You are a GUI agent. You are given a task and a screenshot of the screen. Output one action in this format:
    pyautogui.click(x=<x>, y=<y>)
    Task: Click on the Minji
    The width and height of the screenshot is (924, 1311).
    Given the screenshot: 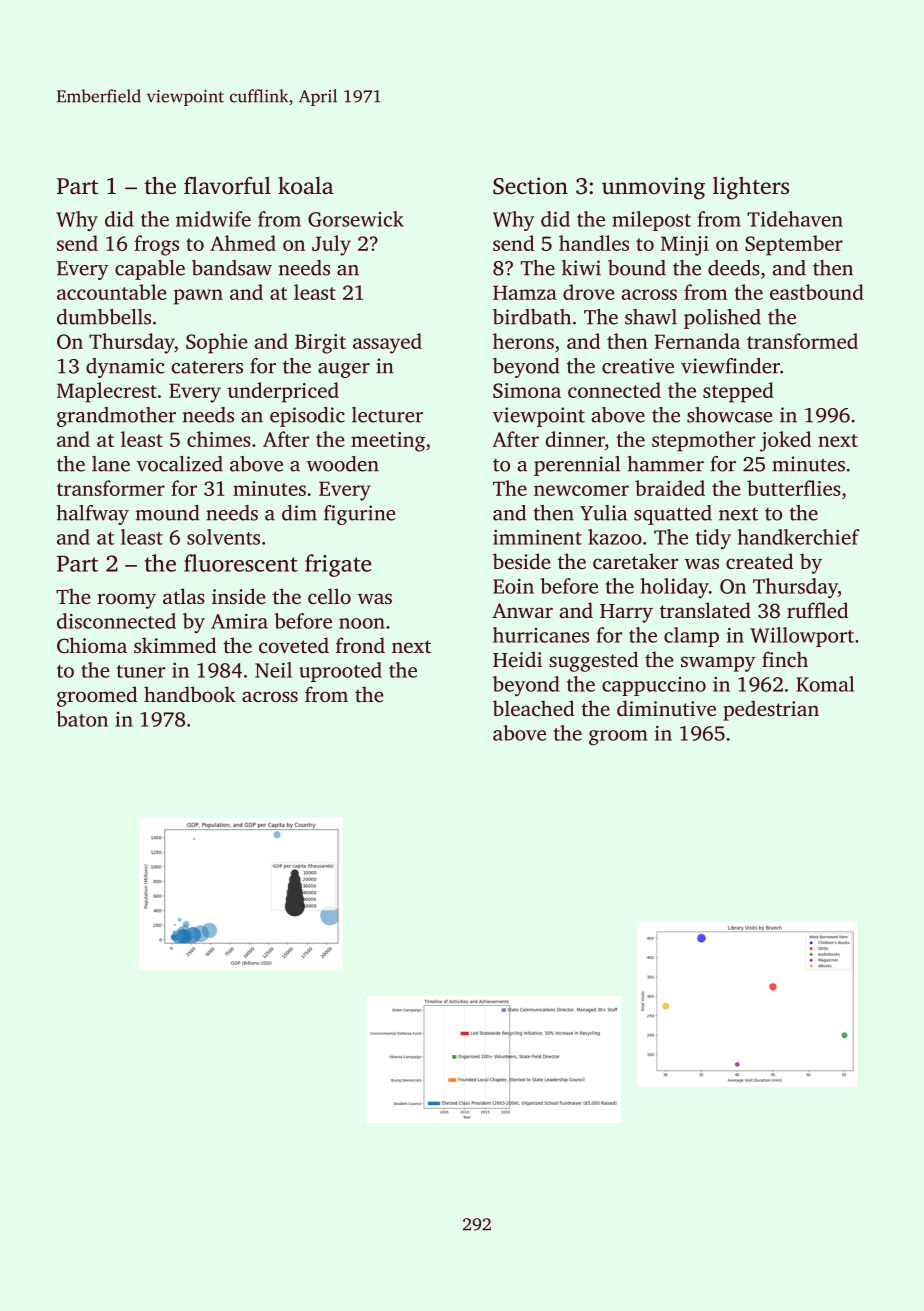 What is the action you would take?
    pyautogui.click(x=685, y=246)
